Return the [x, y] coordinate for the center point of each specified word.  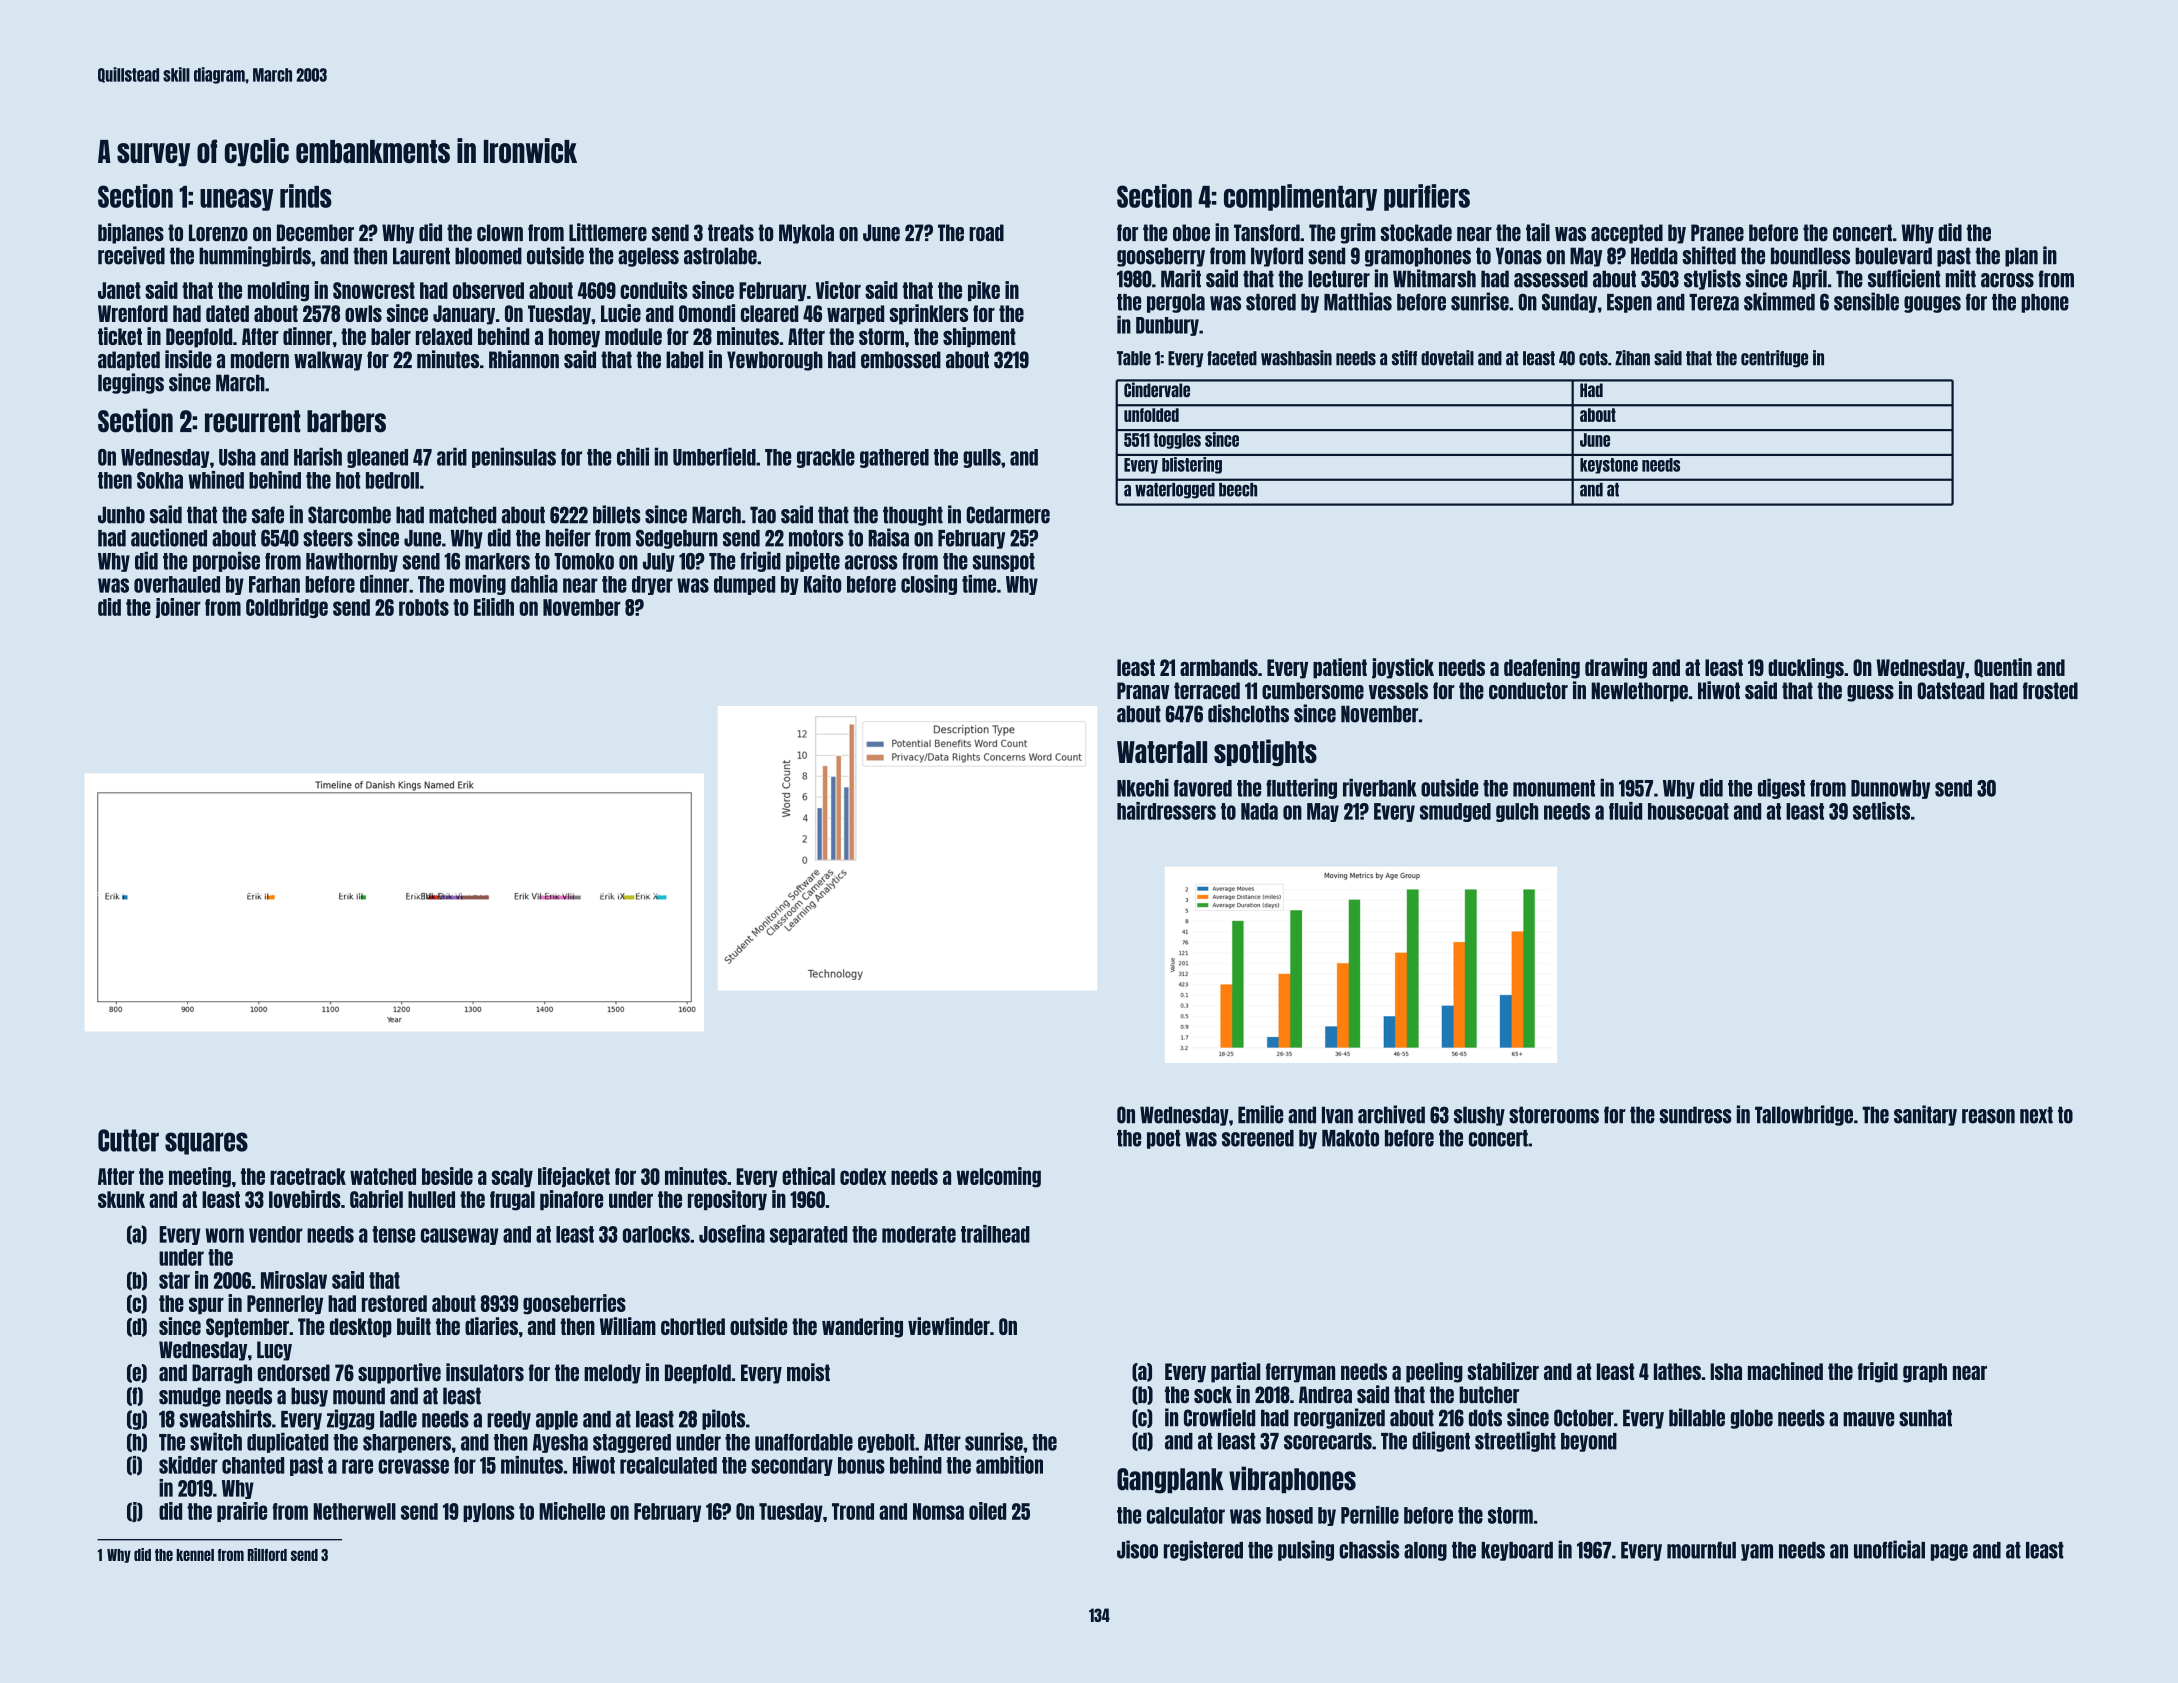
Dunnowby [1890, 789]
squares [206, 1143]
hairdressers [1166, 811]
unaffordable [804, 1442]
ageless [648, 257]
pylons [489, 1512]
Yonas [1519, 256]
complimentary [1300, 197]
